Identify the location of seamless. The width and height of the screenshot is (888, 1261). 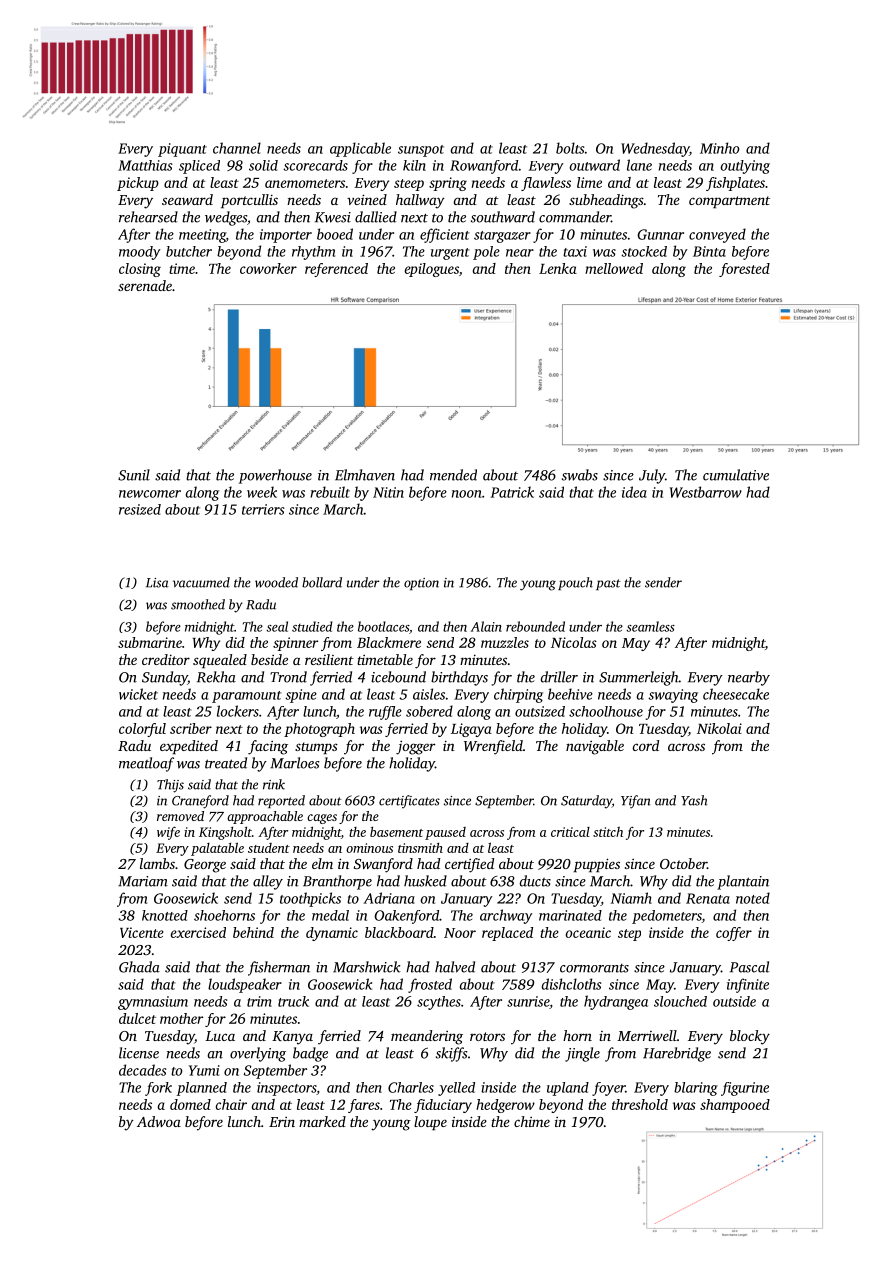
(650, 626).
